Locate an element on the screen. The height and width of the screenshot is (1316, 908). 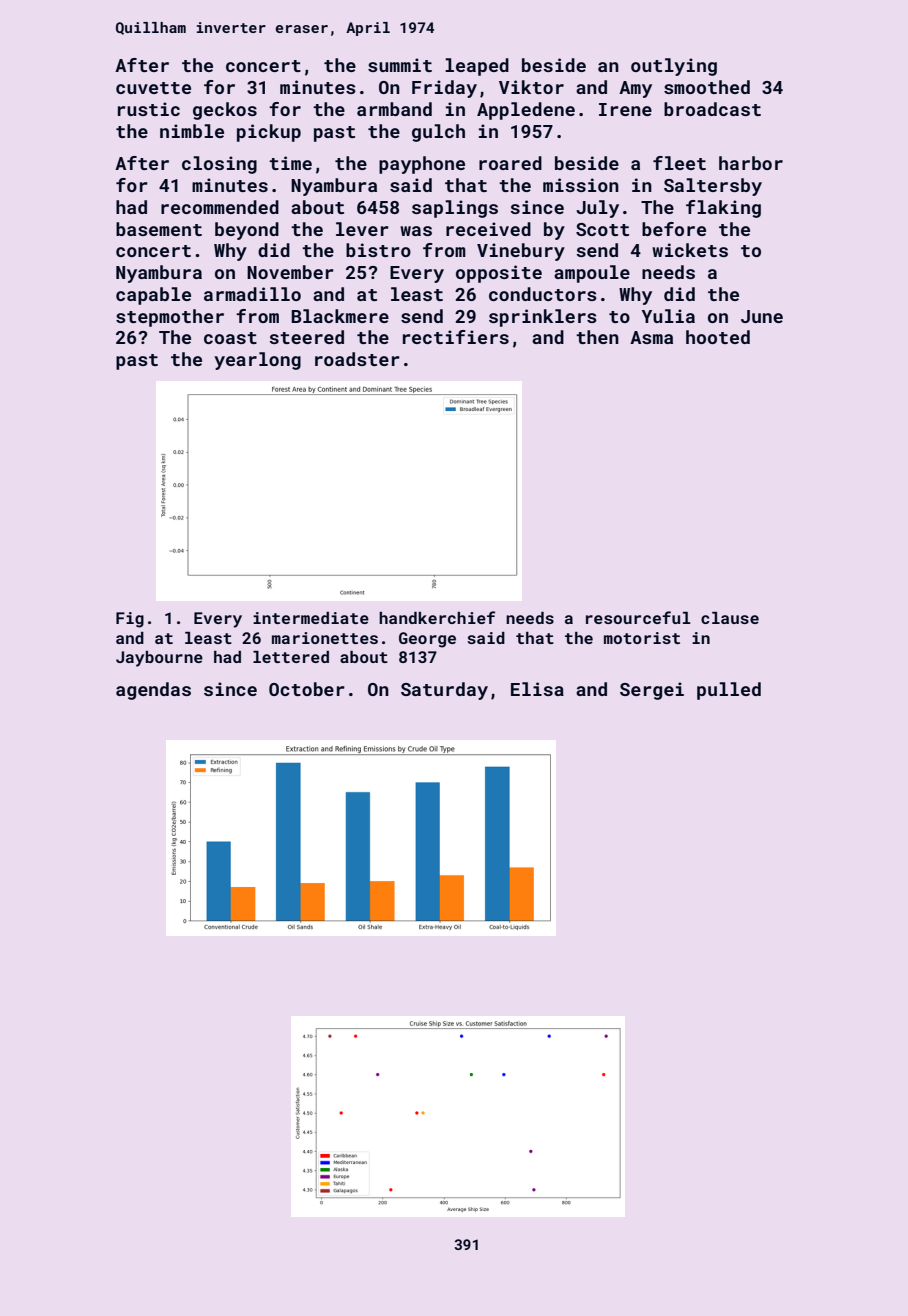
lettered is located at coordinates (291, 657).
